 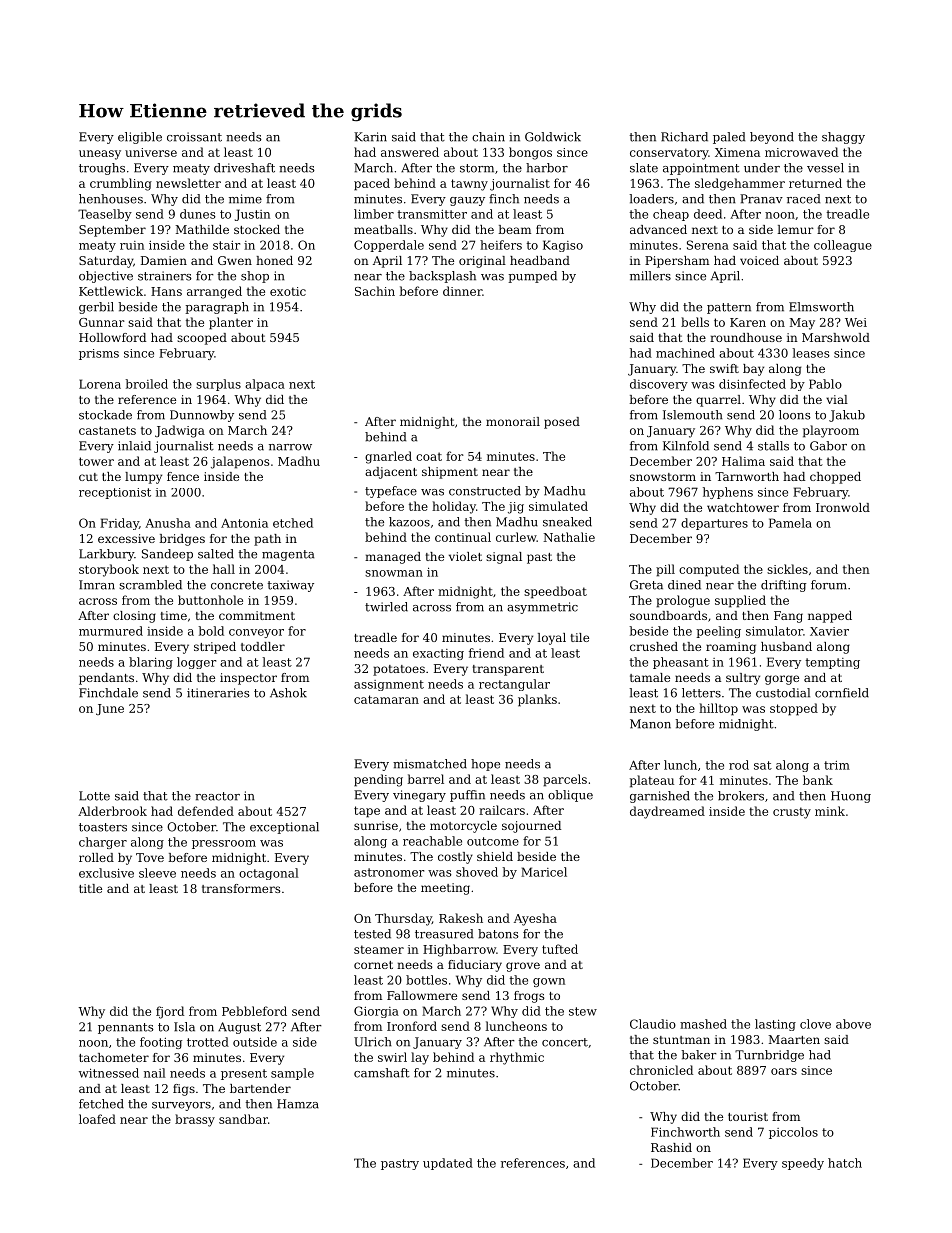 What do you see at coordinates (544, 872) in the screenshot?
I see `Maricel` at bounding box center [544, 872].
